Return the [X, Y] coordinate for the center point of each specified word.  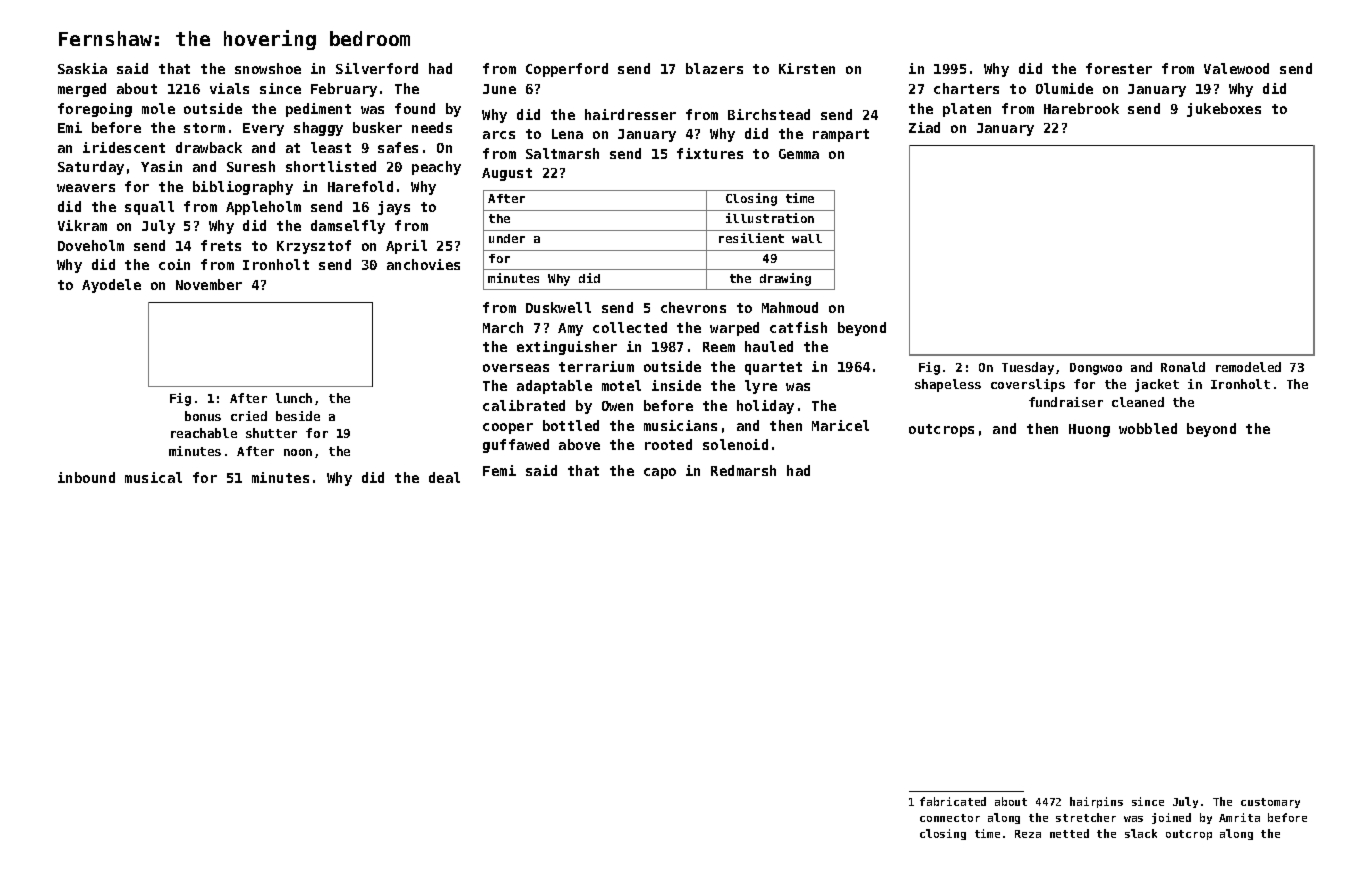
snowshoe [268, 68]
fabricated [953, 801]
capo [660, 473]
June [499, 89]
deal [444, 477]
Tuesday [1028, 368]
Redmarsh [743, 470]
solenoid [735, 444]
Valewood [1236, 68]
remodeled [1248, 367]
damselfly [348, 227]
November [209, 284]
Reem [719, 347]
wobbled [1148, 428]
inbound [86, 477]
